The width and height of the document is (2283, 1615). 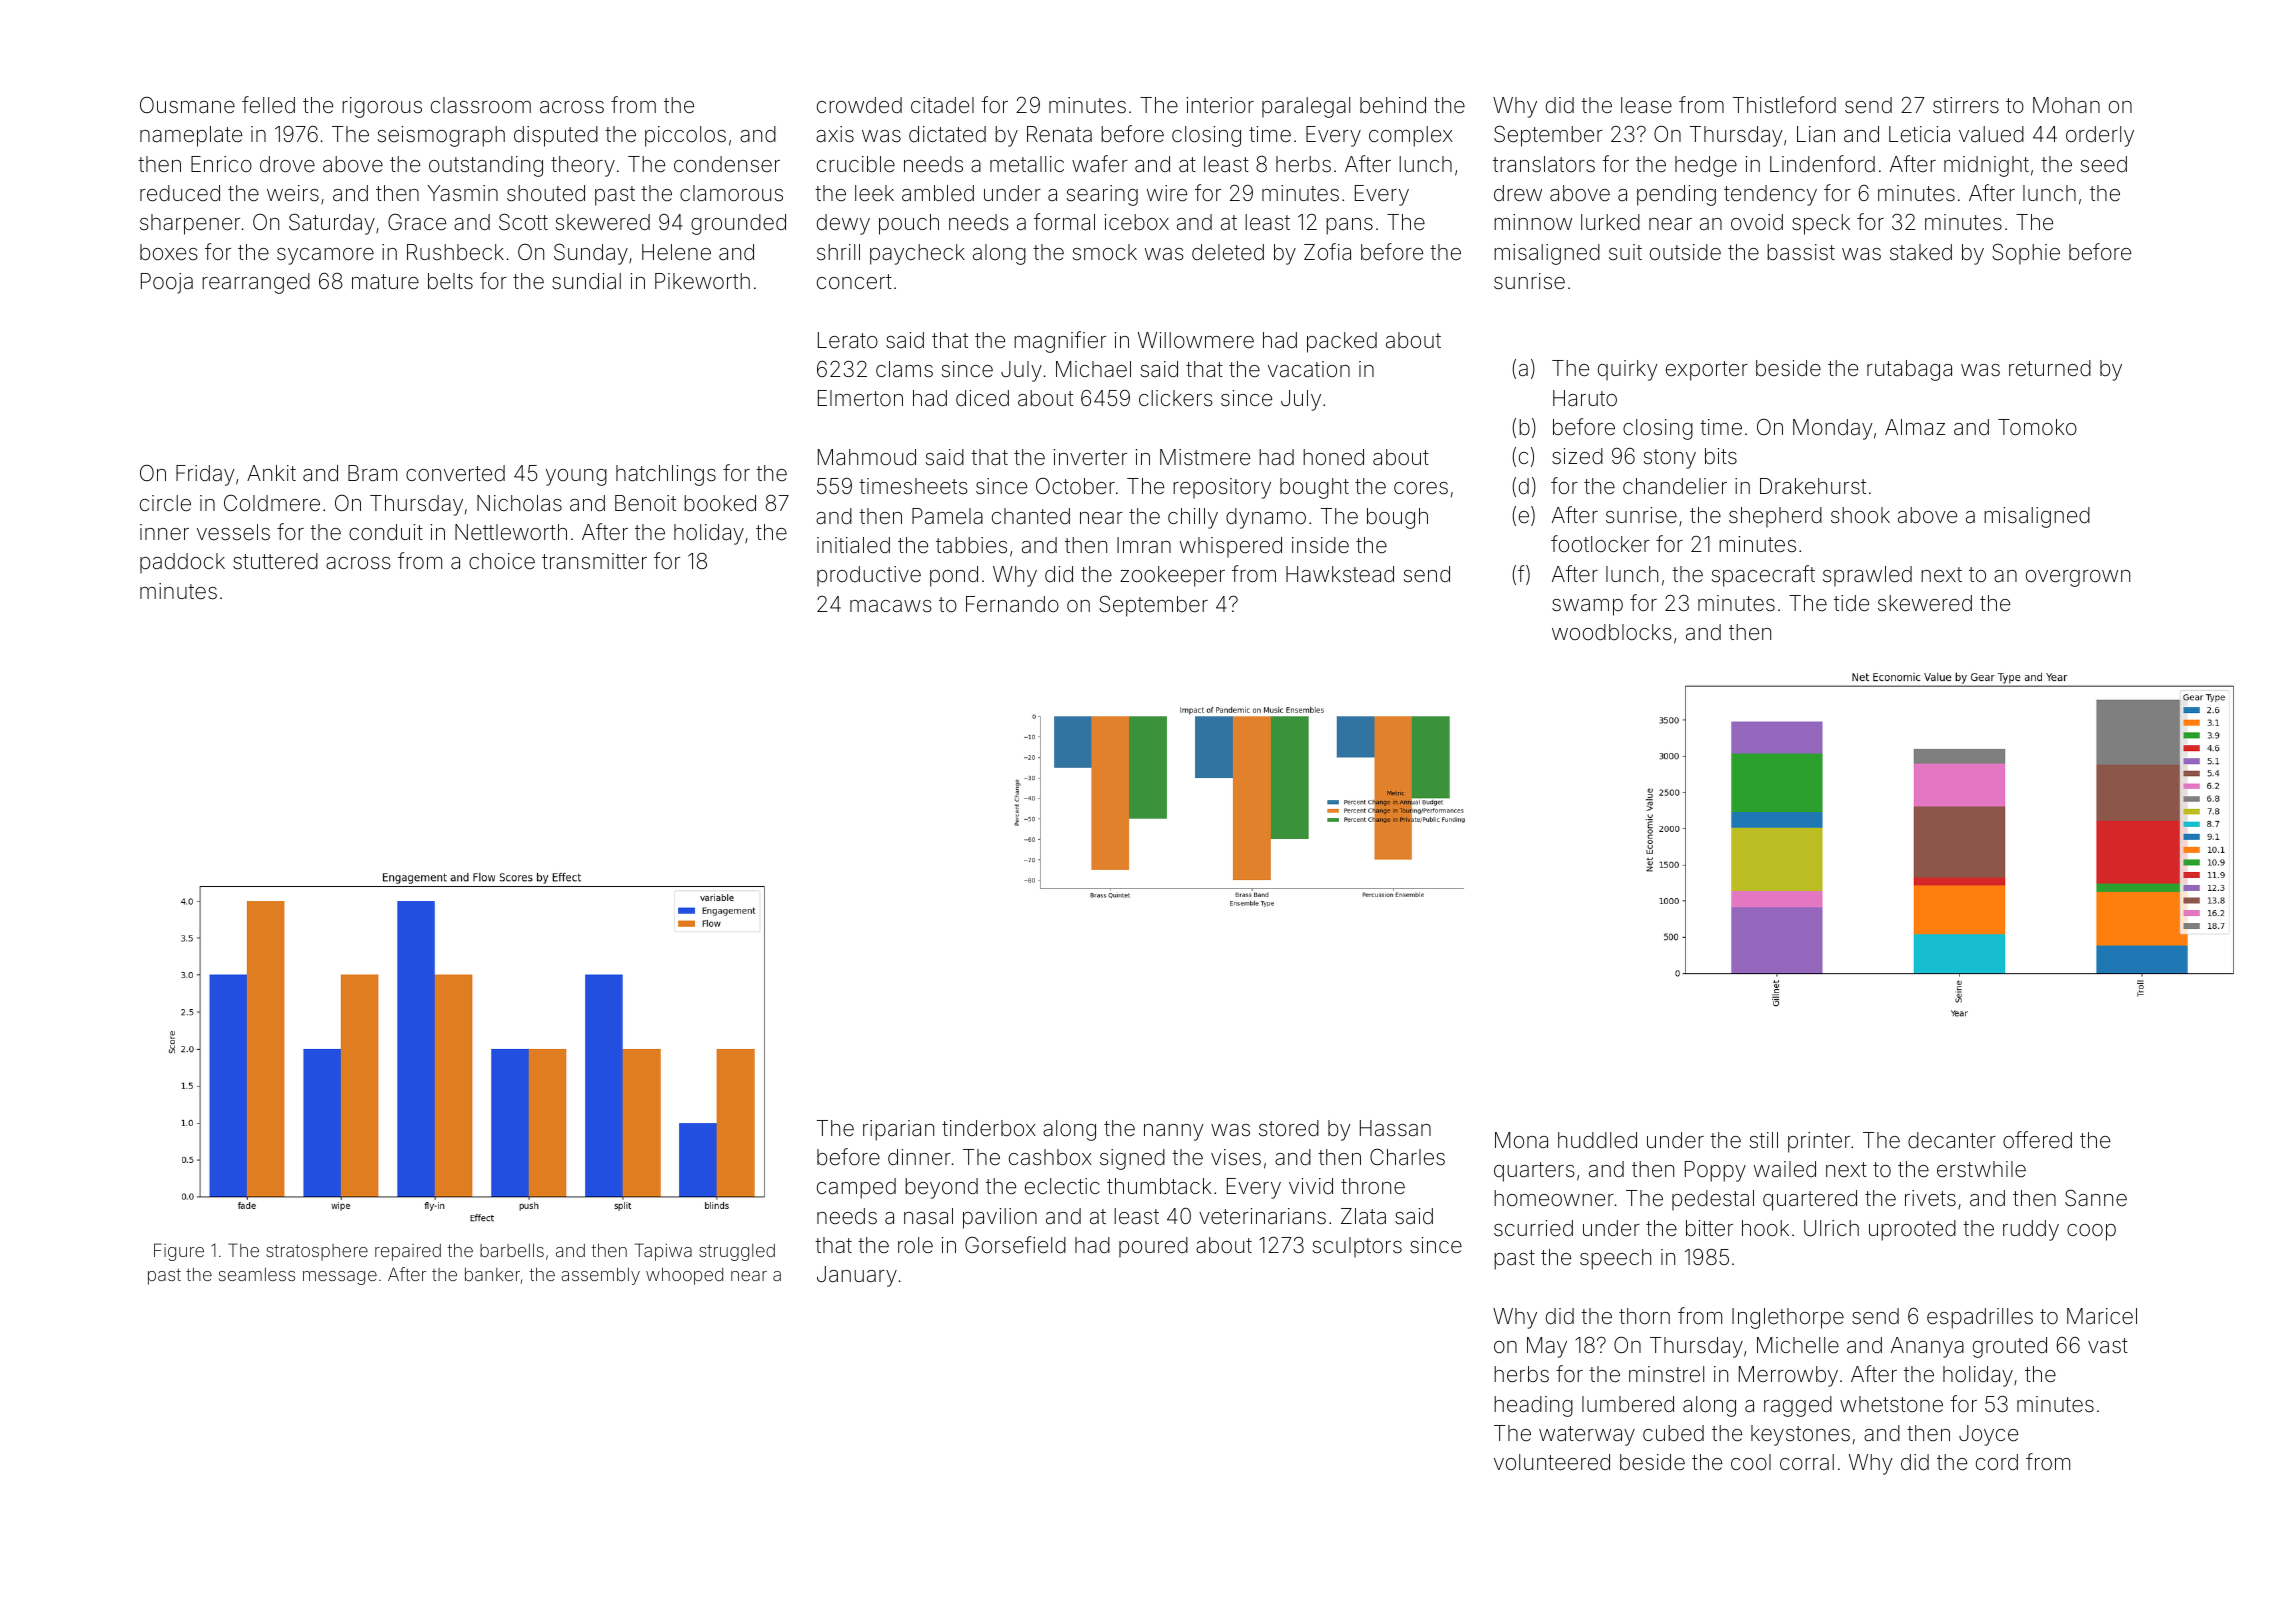 I want to click on seamless, so click(x=257, y=1274).
